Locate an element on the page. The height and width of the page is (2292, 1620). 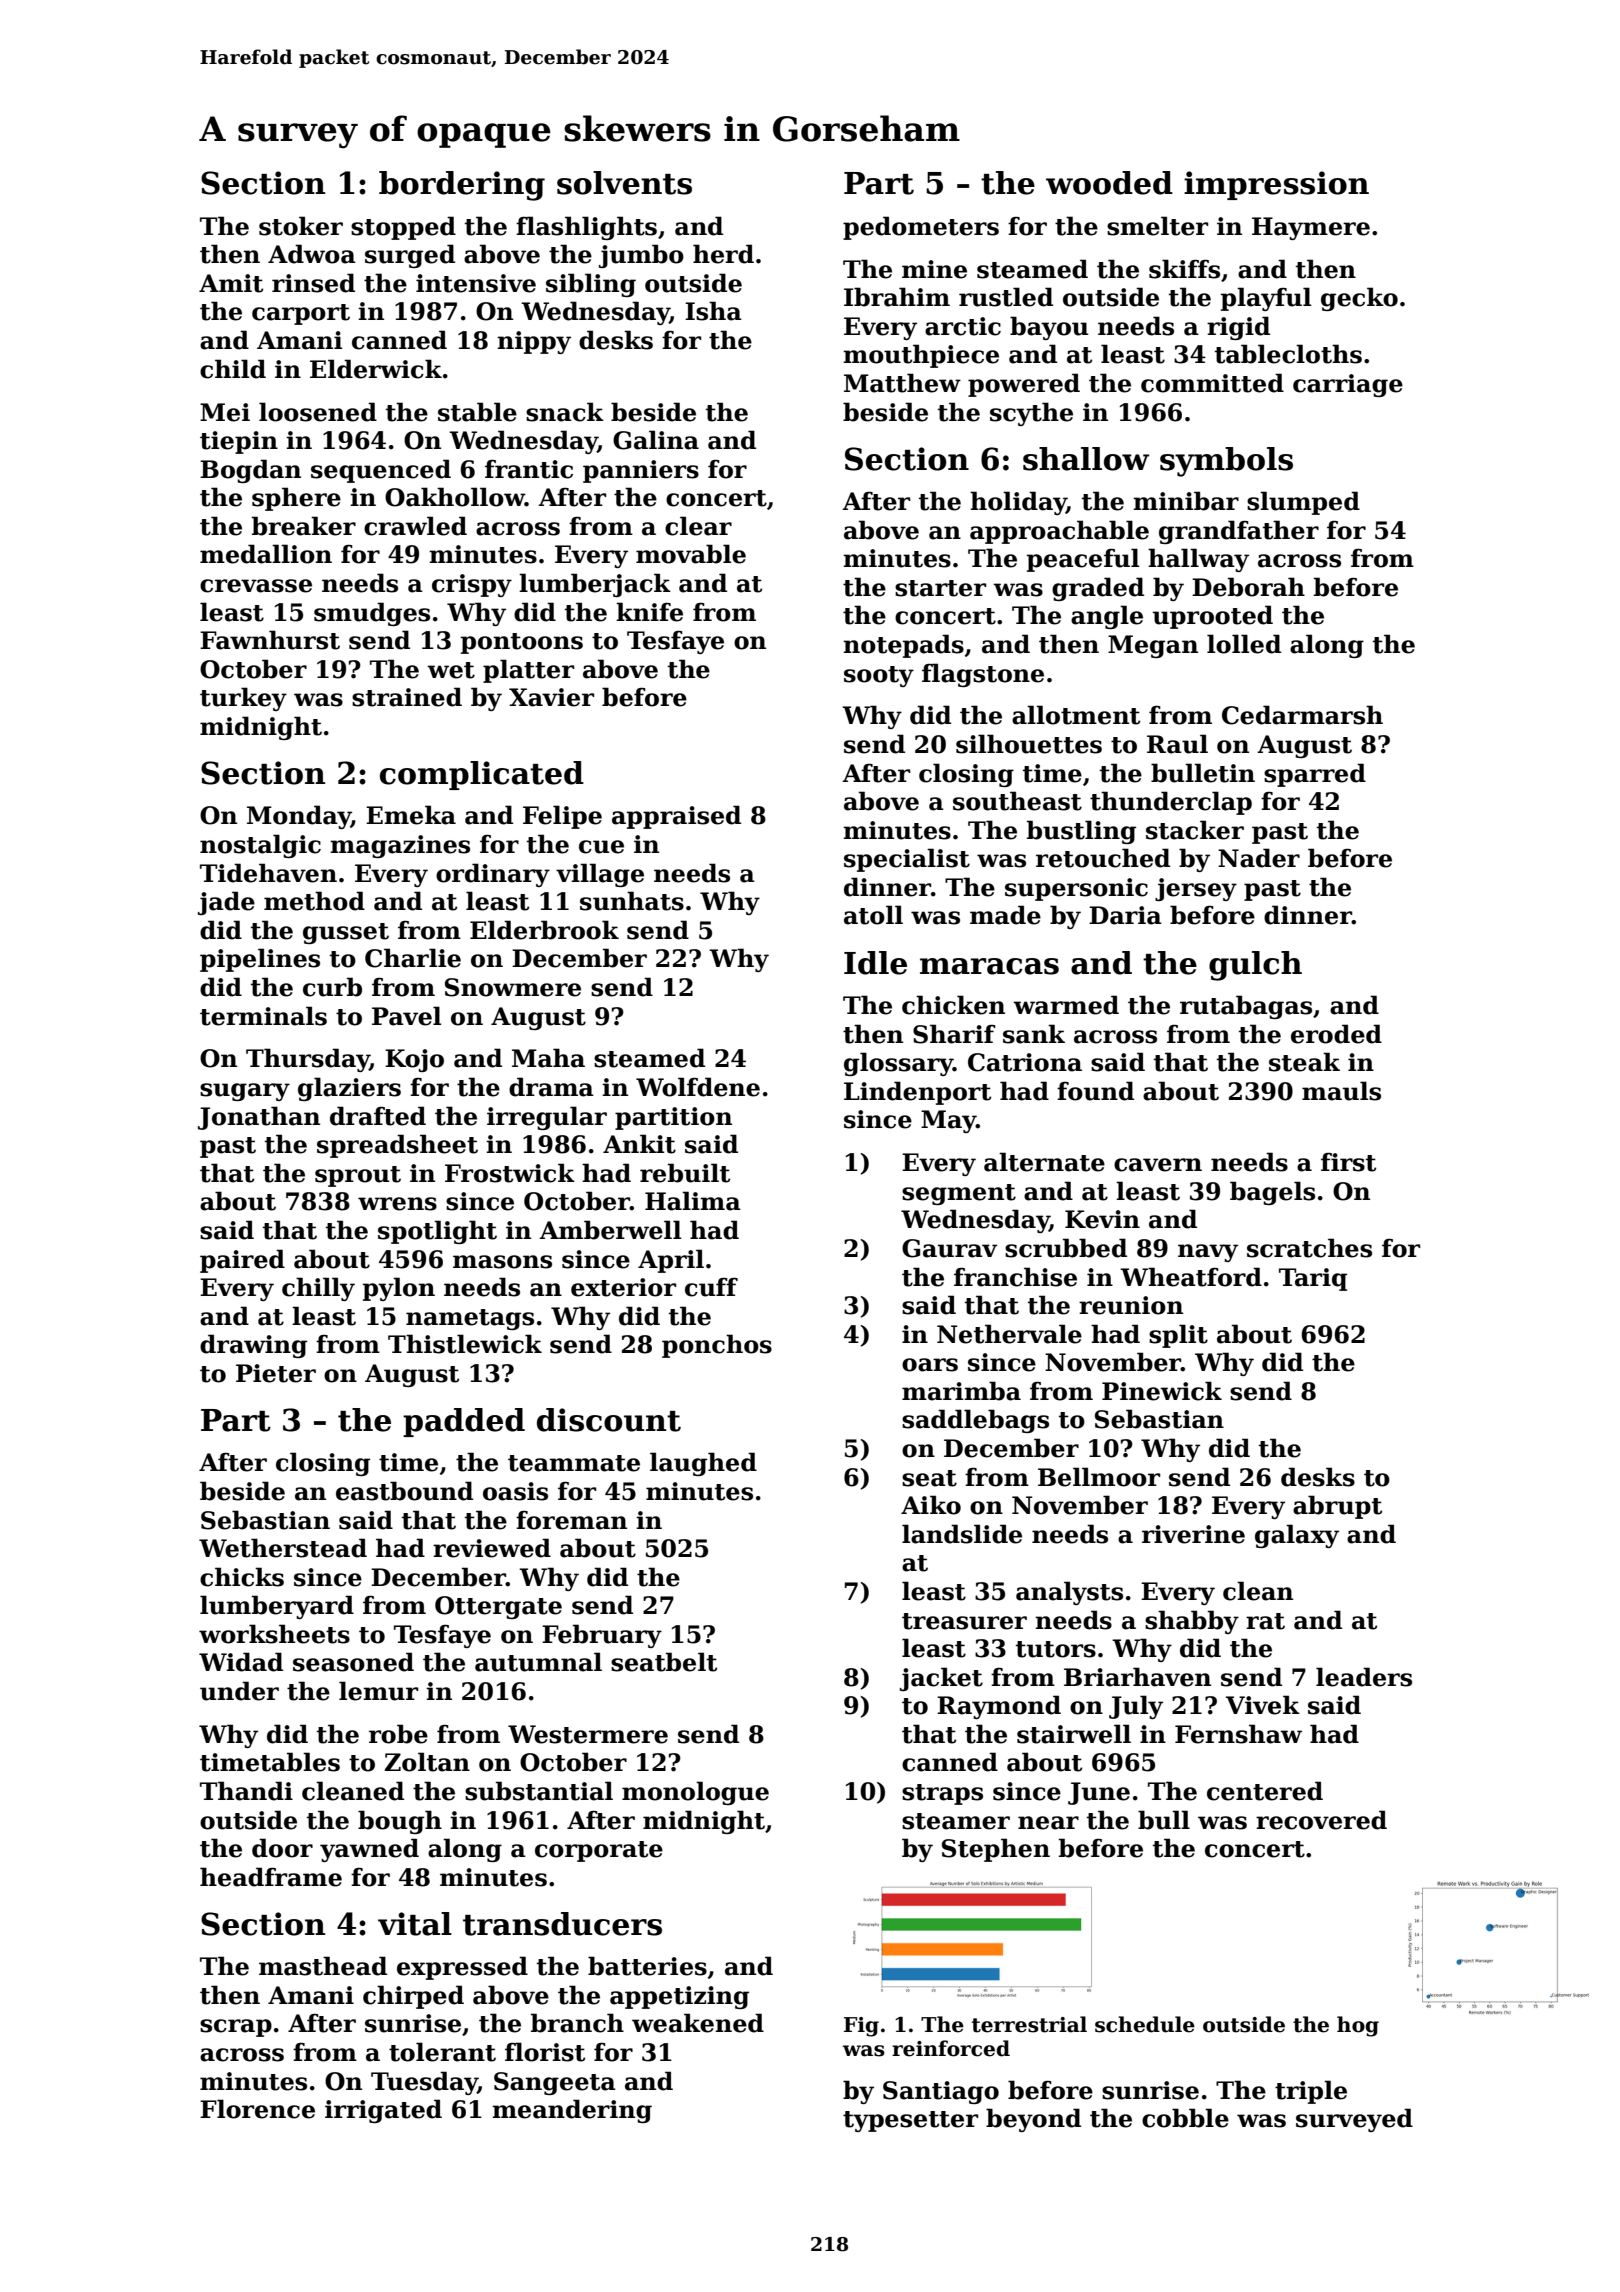
crevasse is located at coordinates (256, 586).
